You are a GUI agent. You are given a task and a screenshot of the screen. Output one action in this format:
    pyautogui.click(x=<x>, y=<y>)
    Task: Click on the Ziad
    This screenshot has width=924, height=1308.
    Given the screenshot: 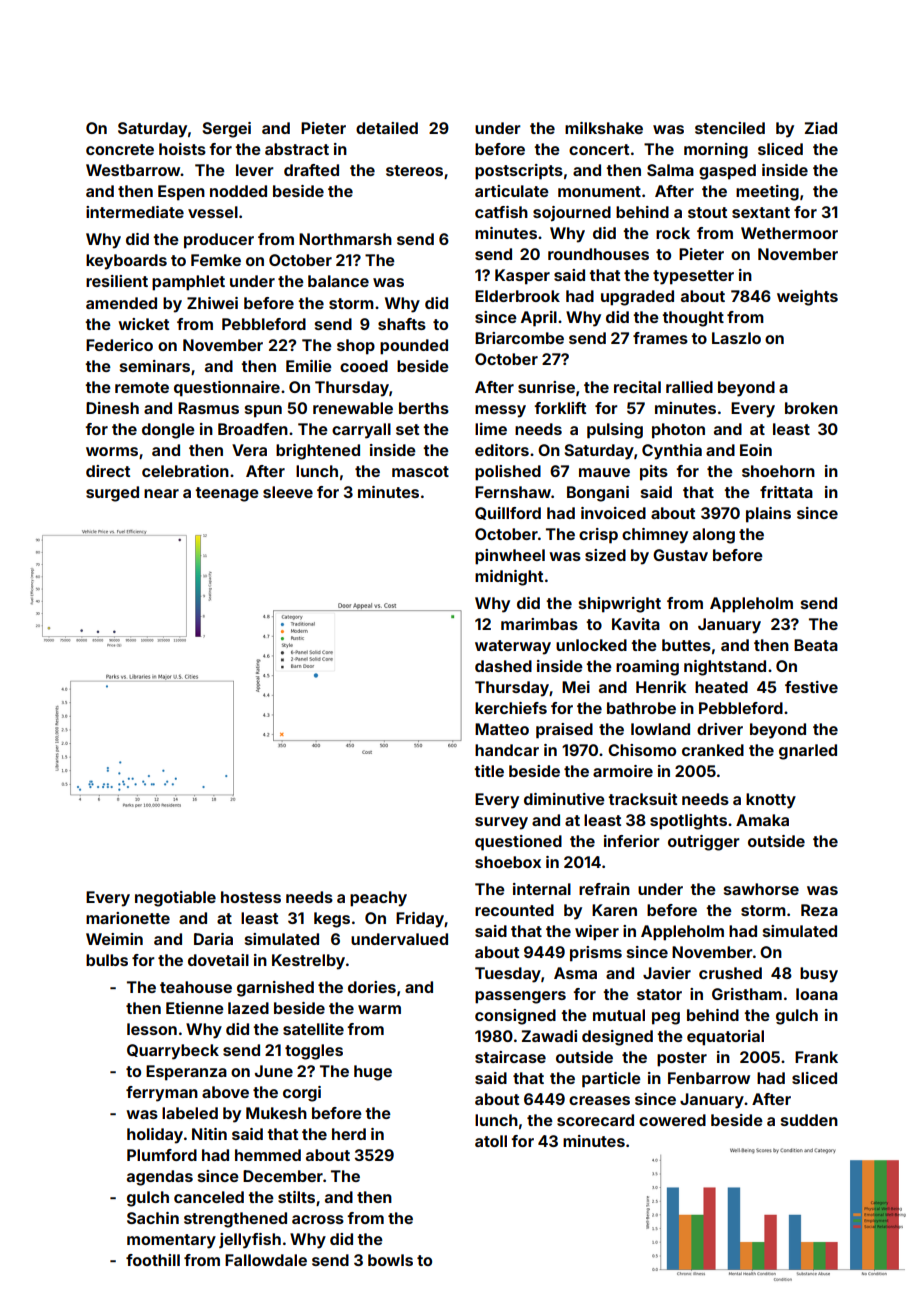 What is the action you would take?
    pyautogui.click(x=821, y=128)
